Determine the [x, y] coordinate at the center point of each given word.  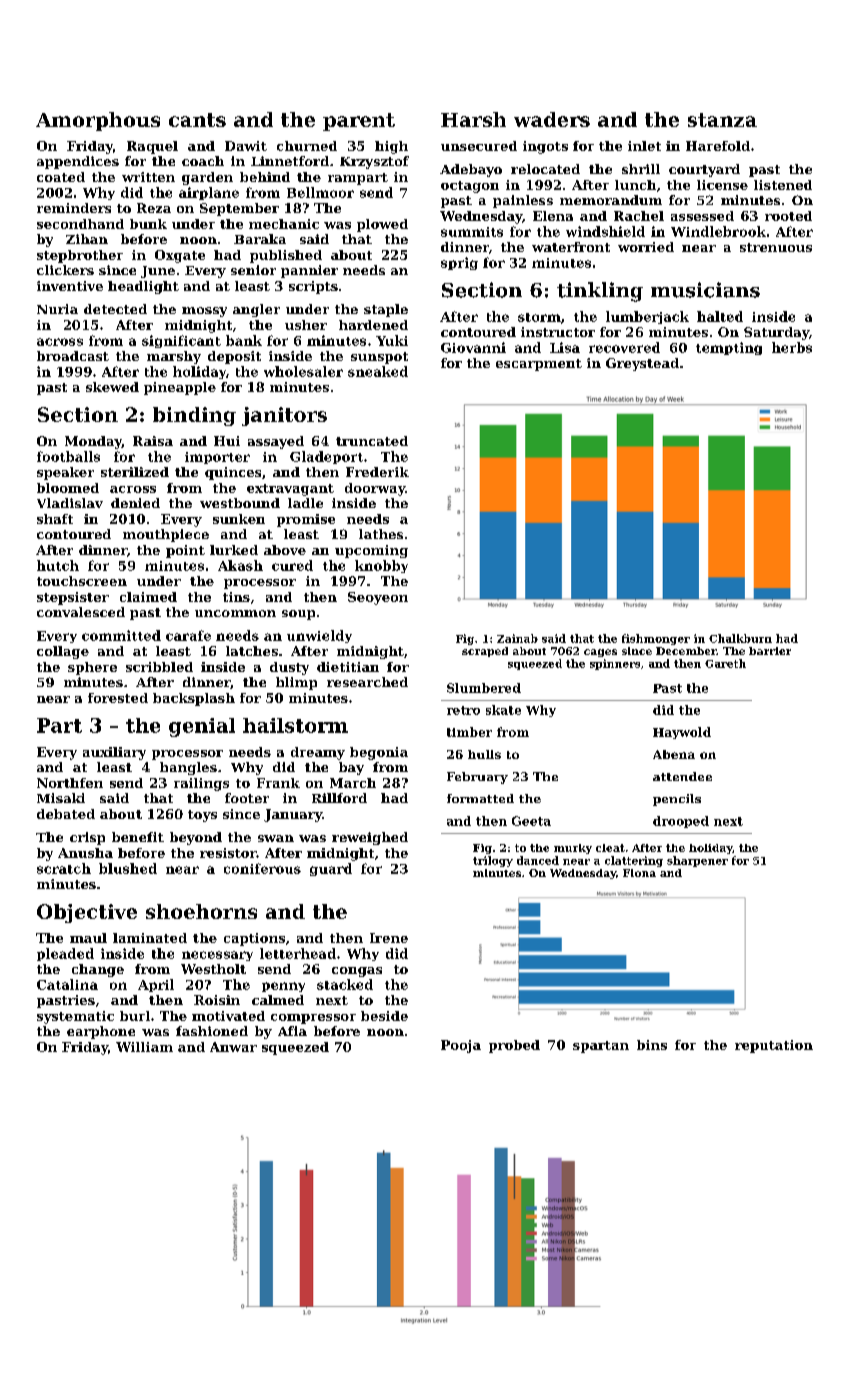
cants [197, 120]
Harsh [473, 119]
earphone [101, 1032]
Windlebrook [718, 231]
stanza [722, 120]
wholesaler [303, 371]
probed [514, 1046]
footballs [68, 456]
